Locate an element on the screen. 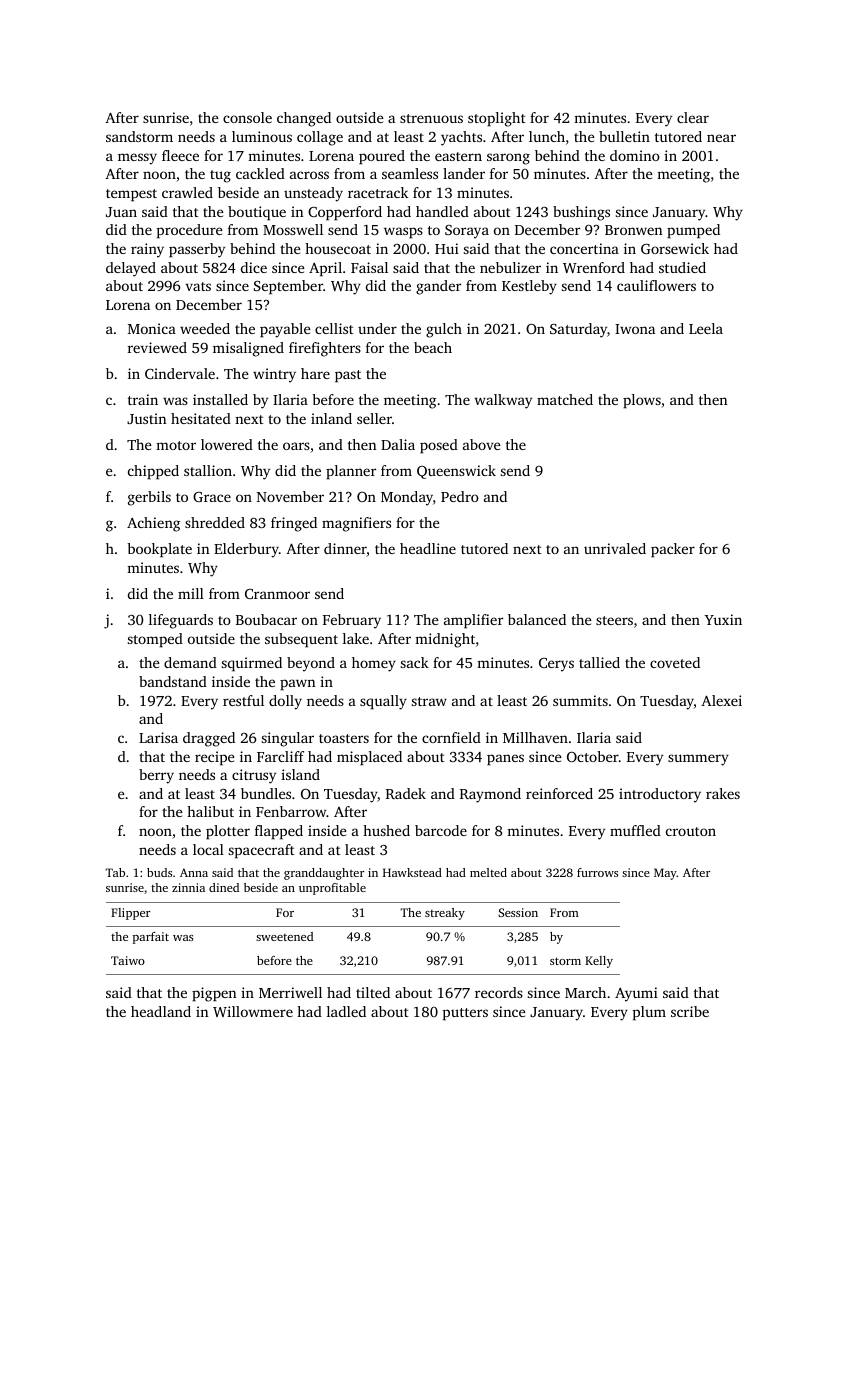  dined is located at coordinates (224, 887).
